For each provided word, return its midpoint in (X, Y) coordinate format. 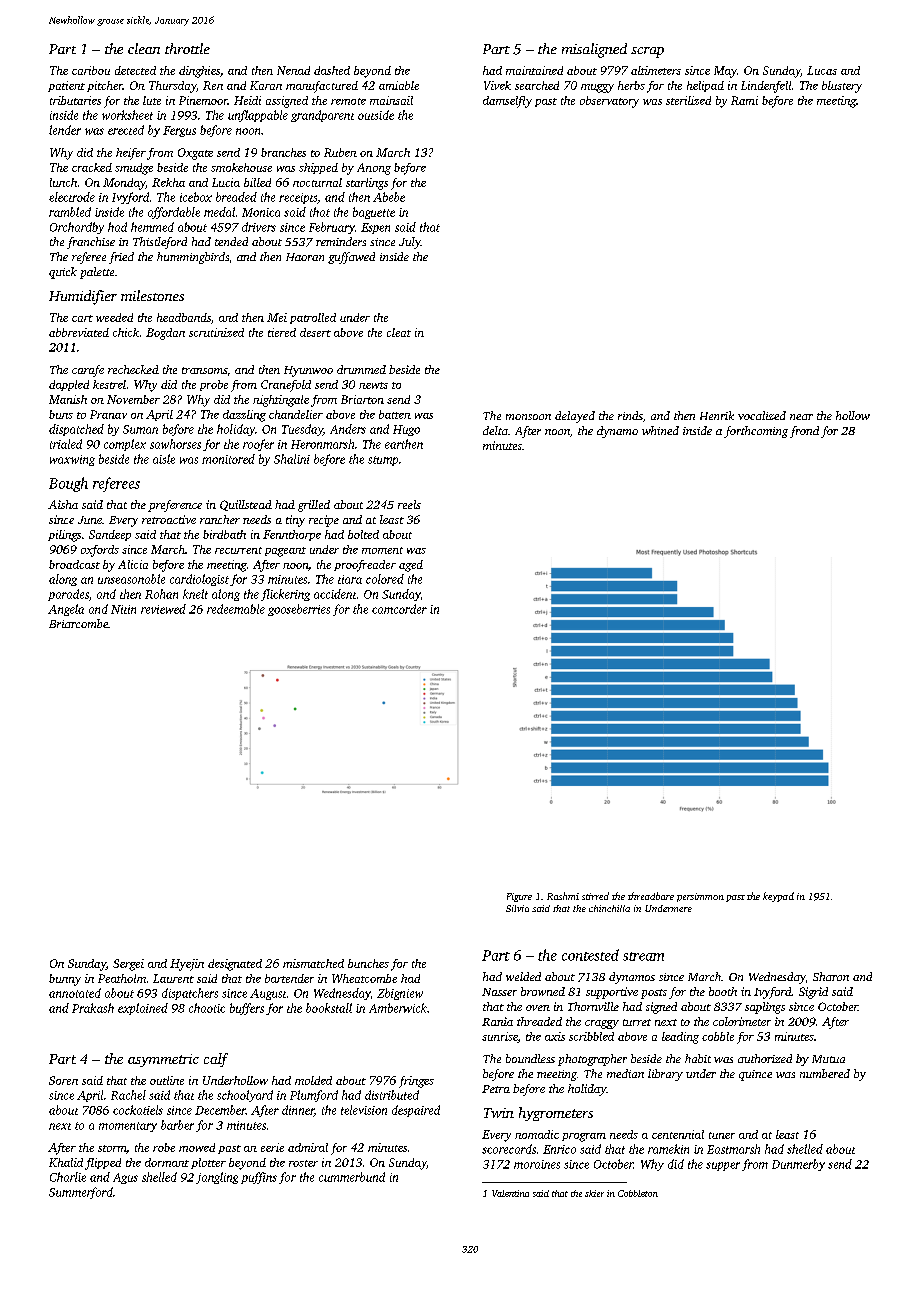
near (801, 417)
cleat (399, 332)
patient (66, 86)
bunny (65, 980)
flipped (103, 1164)
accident (335, 594)
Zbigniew (400, 994)
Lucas (822, 70)
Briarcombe (78, 623)
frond (804, 432)
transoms (204, 370)
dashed (332, 70)
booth (723, 991)
